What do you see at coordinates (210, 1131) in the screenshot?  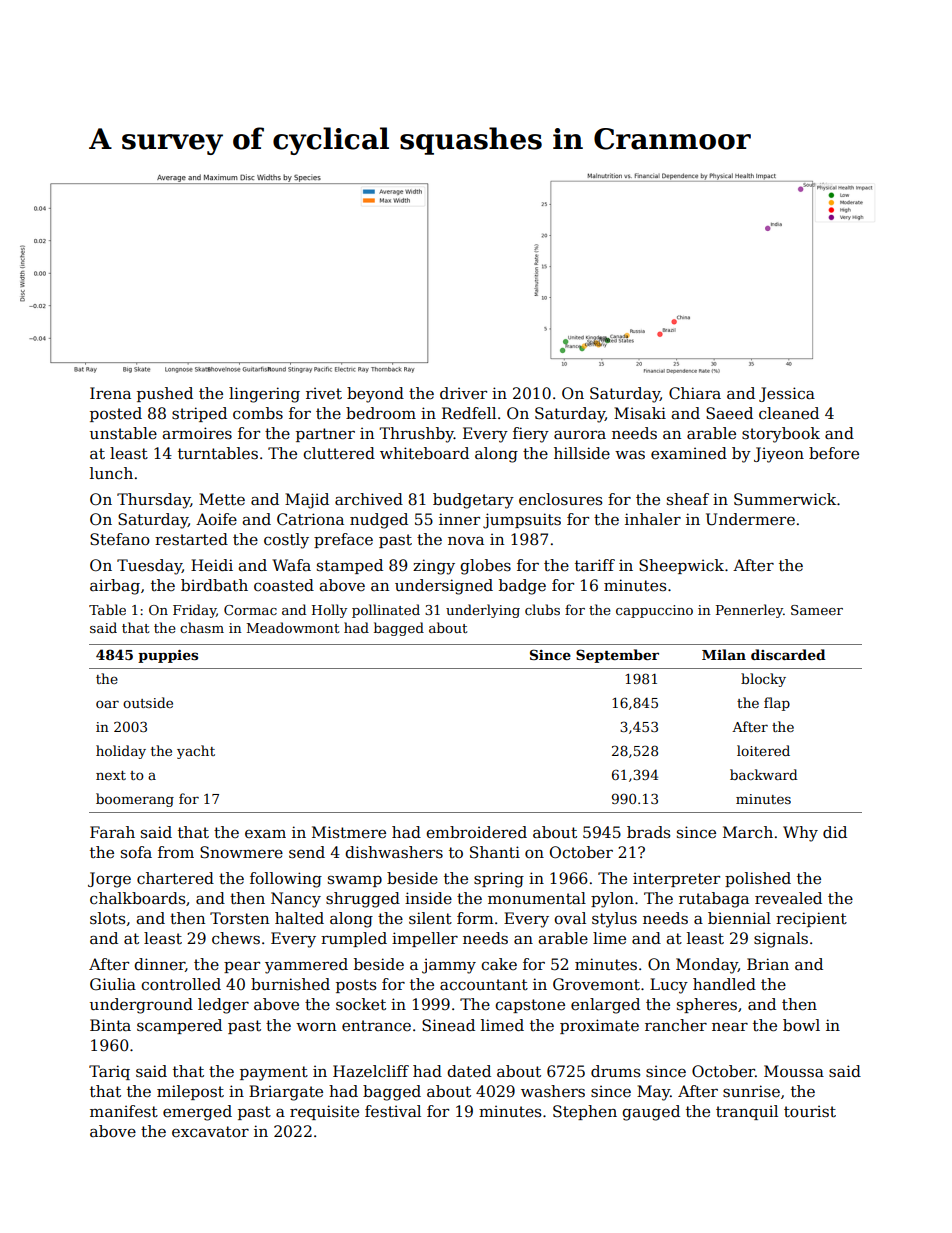 I see `excavator` at bounding box center [210, 1131].
